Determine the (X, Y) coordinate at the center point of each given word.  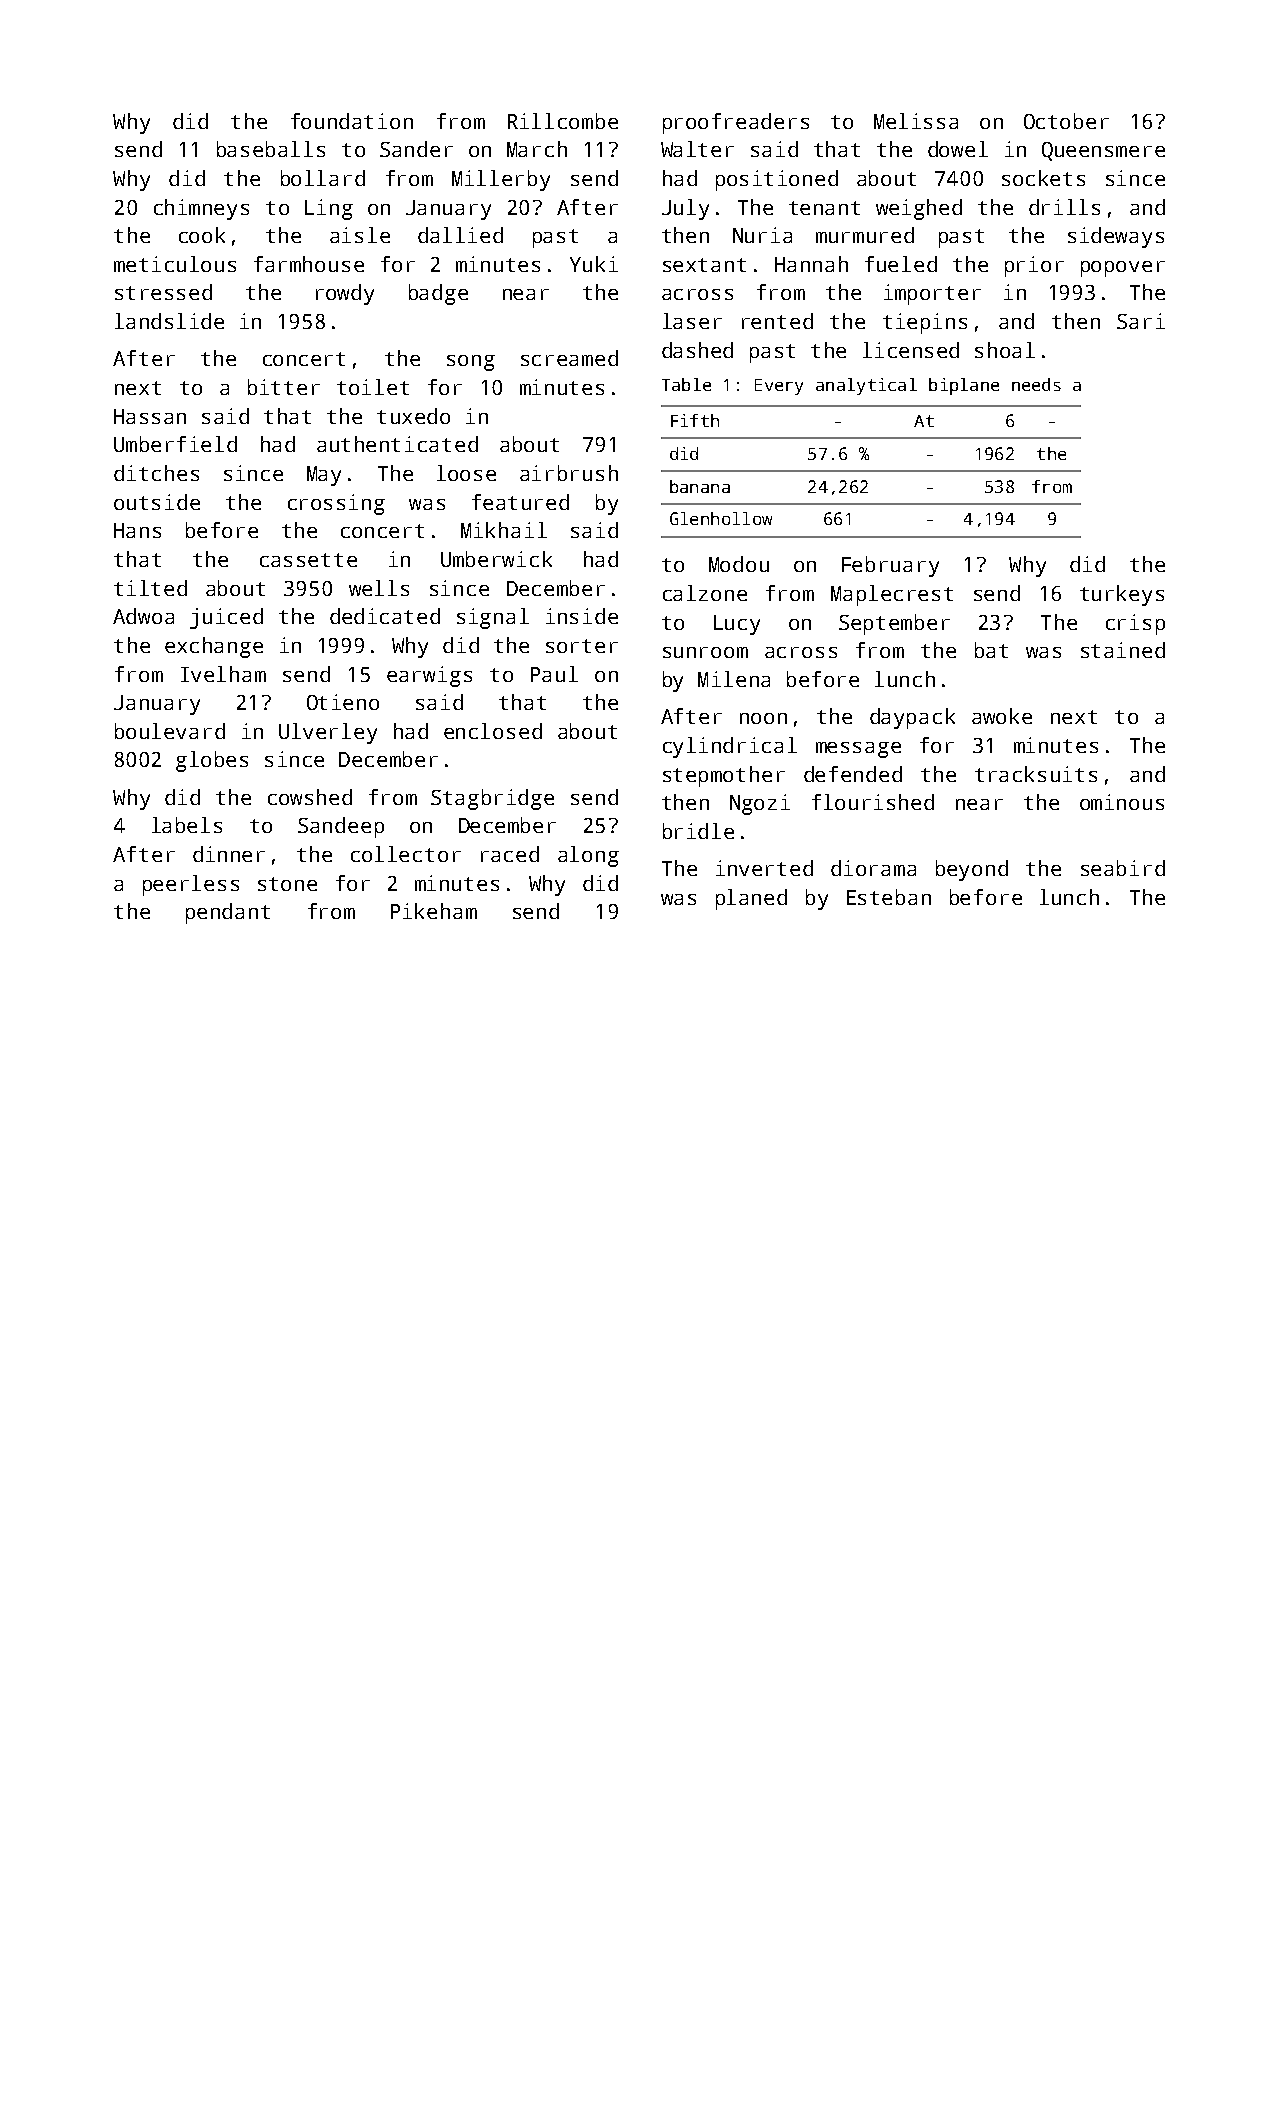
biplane (964, 386)
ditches (156, 473)
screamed (569, 358)
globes (212, 761)
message (858, 750)
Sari (1141, 321)
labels (187, 825)
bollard (323, 178)
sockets (1043, 178)
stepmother (724, 776)
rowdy (345, 294)
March (537, 149)
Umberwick (496, 559)
